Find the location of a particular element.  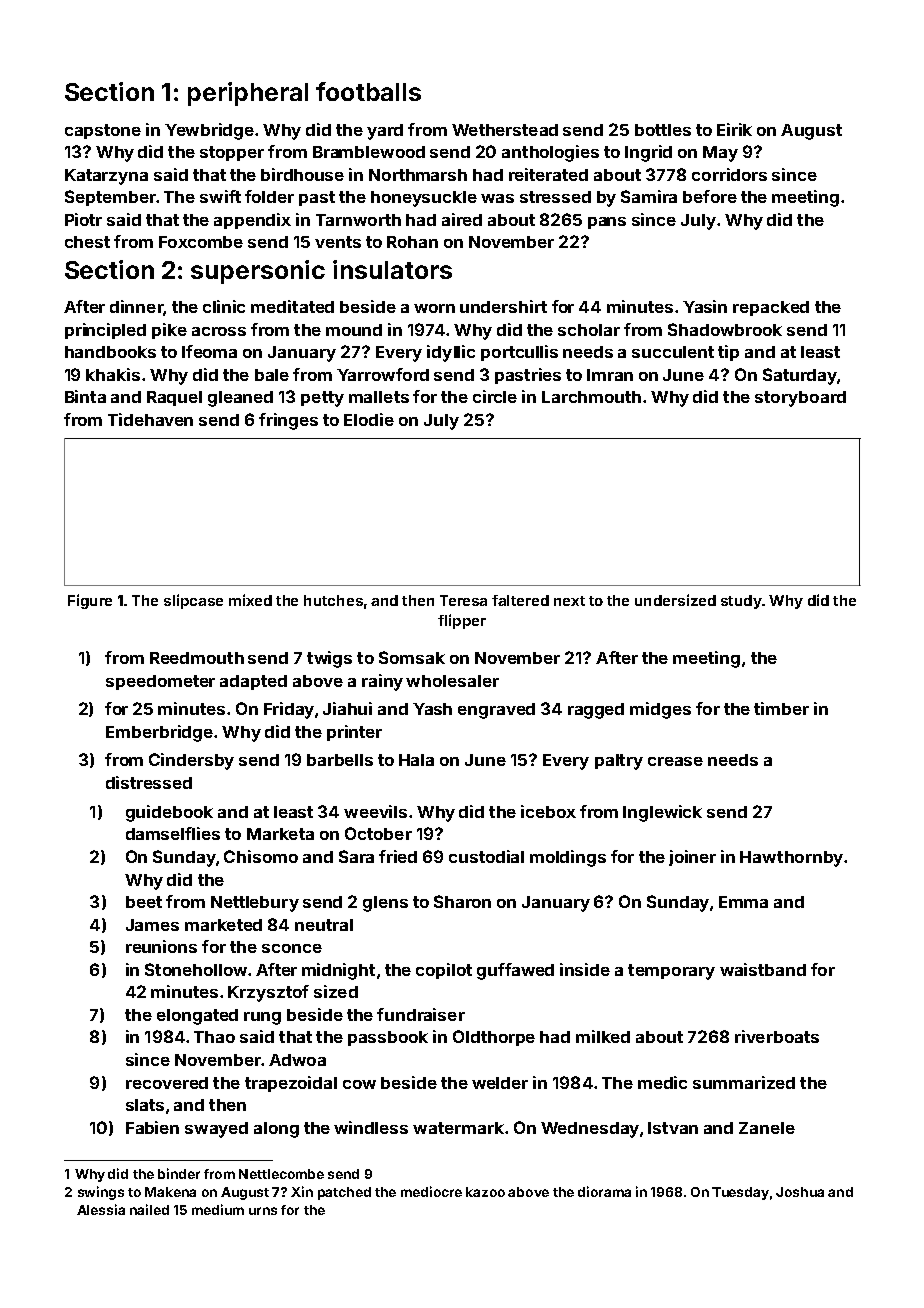

Samira is located at coordinates (649, 196).
